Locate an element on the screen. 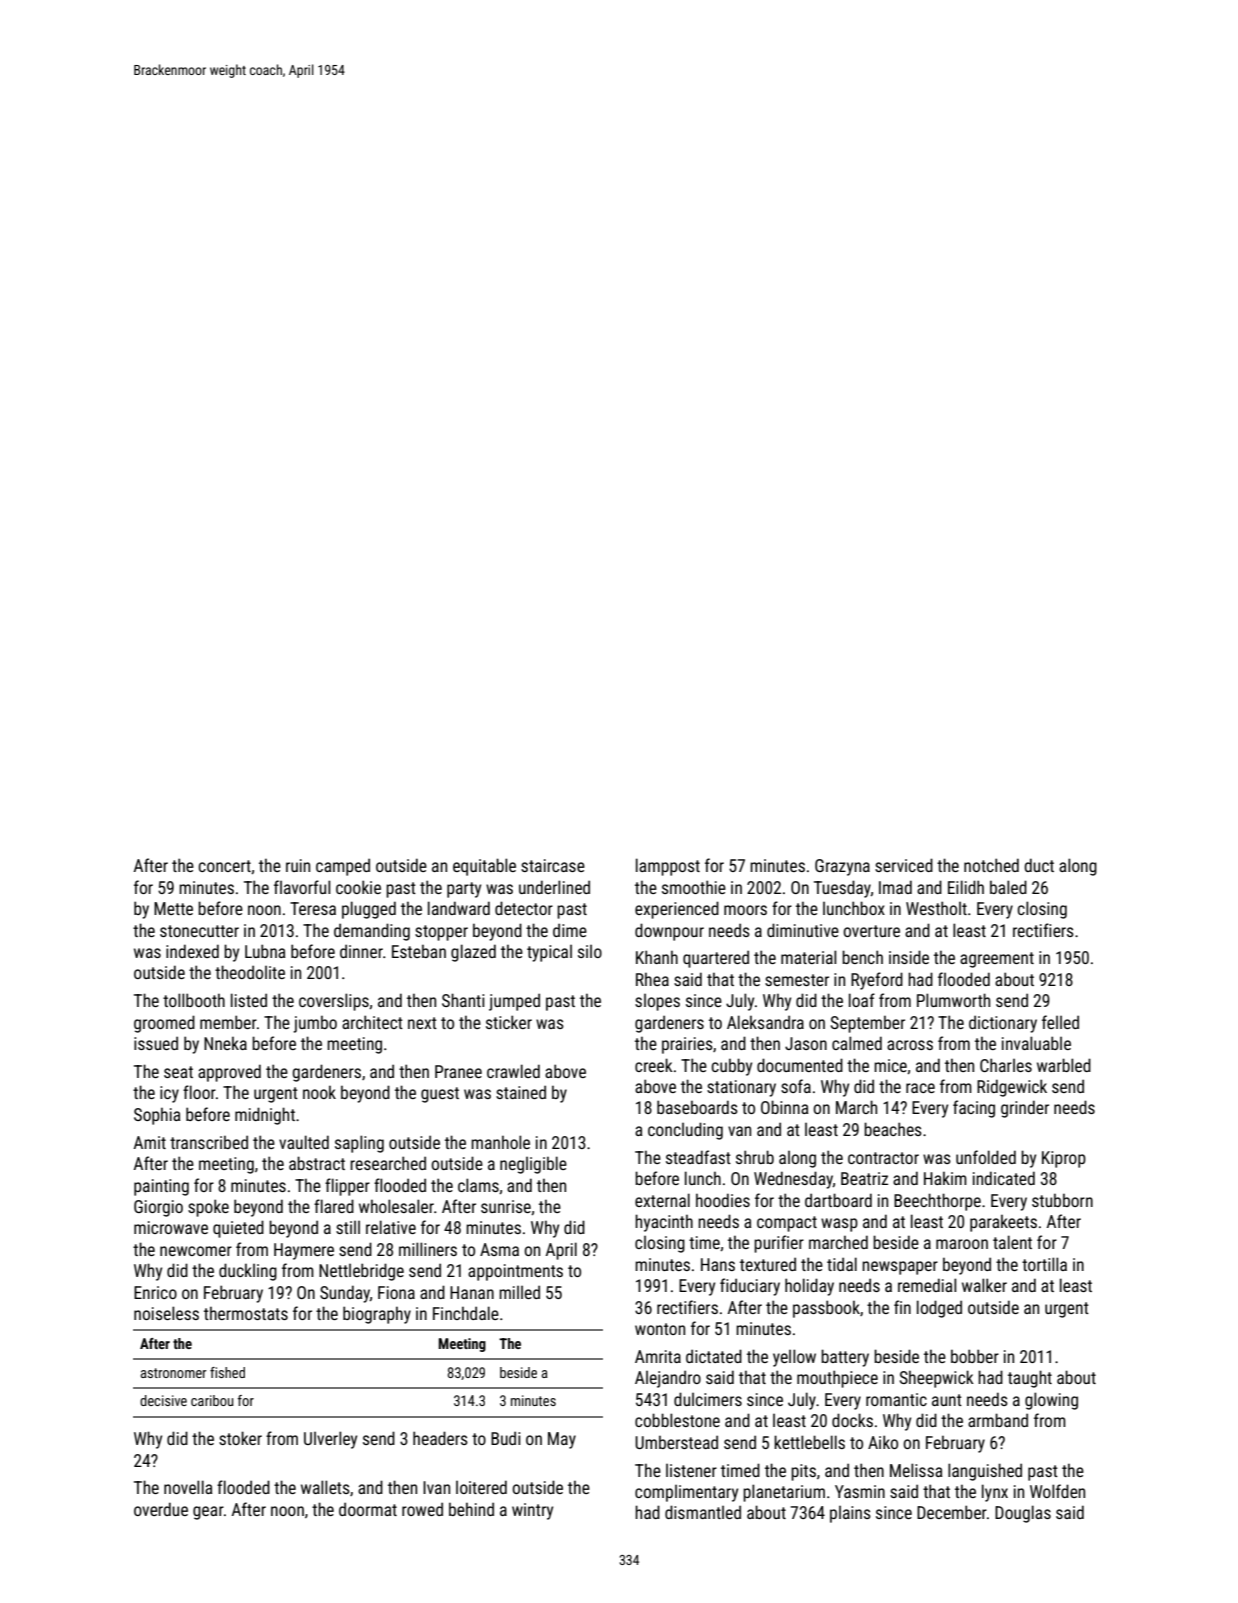 This screenshot has height=1603, width=1238. decisive is located at coordinates (163, 1400).
